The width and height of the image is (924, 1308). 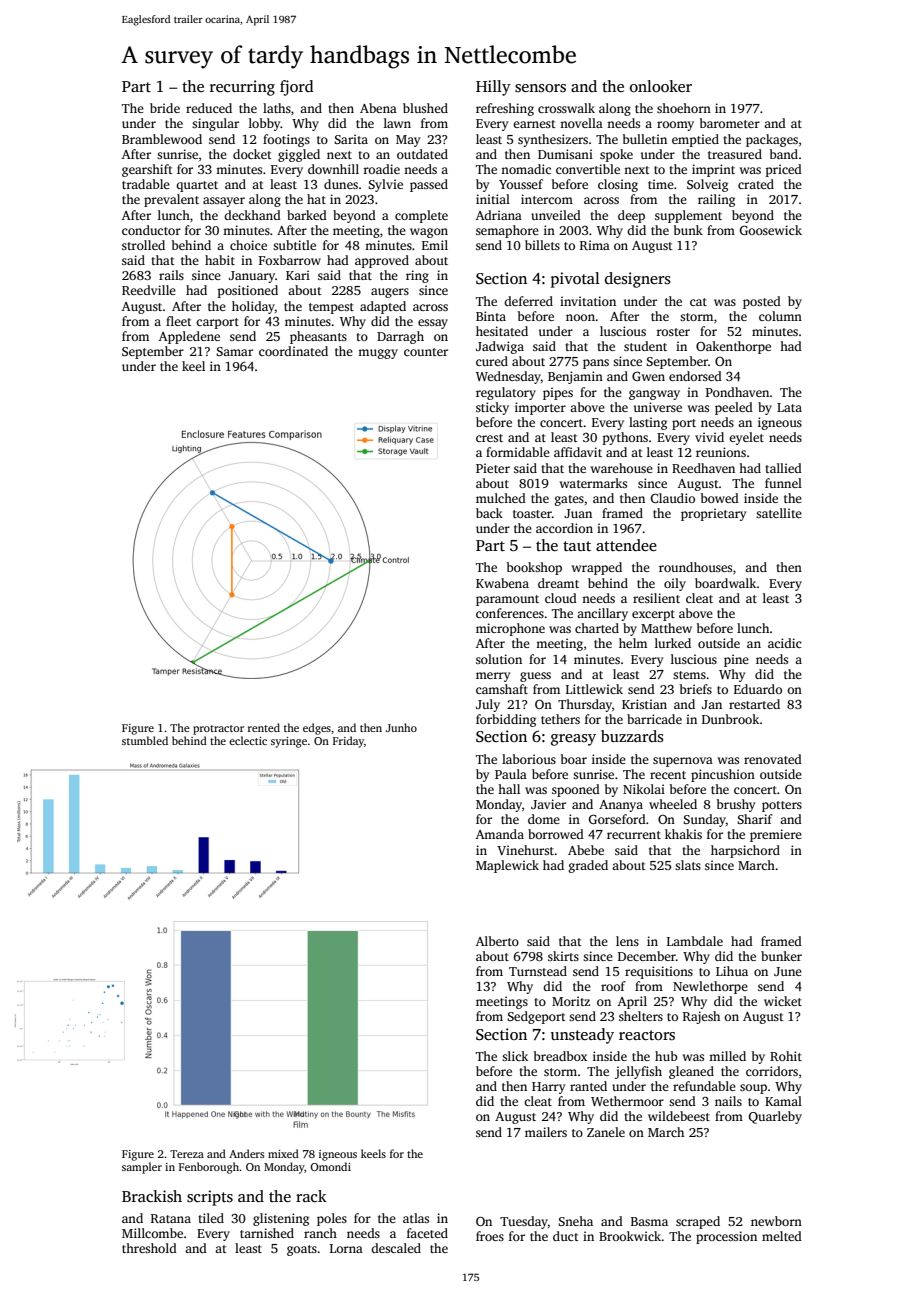 What do you see at coordinates (433, 324) in the image?
I see `essay` at bounding box center [433, 324].
